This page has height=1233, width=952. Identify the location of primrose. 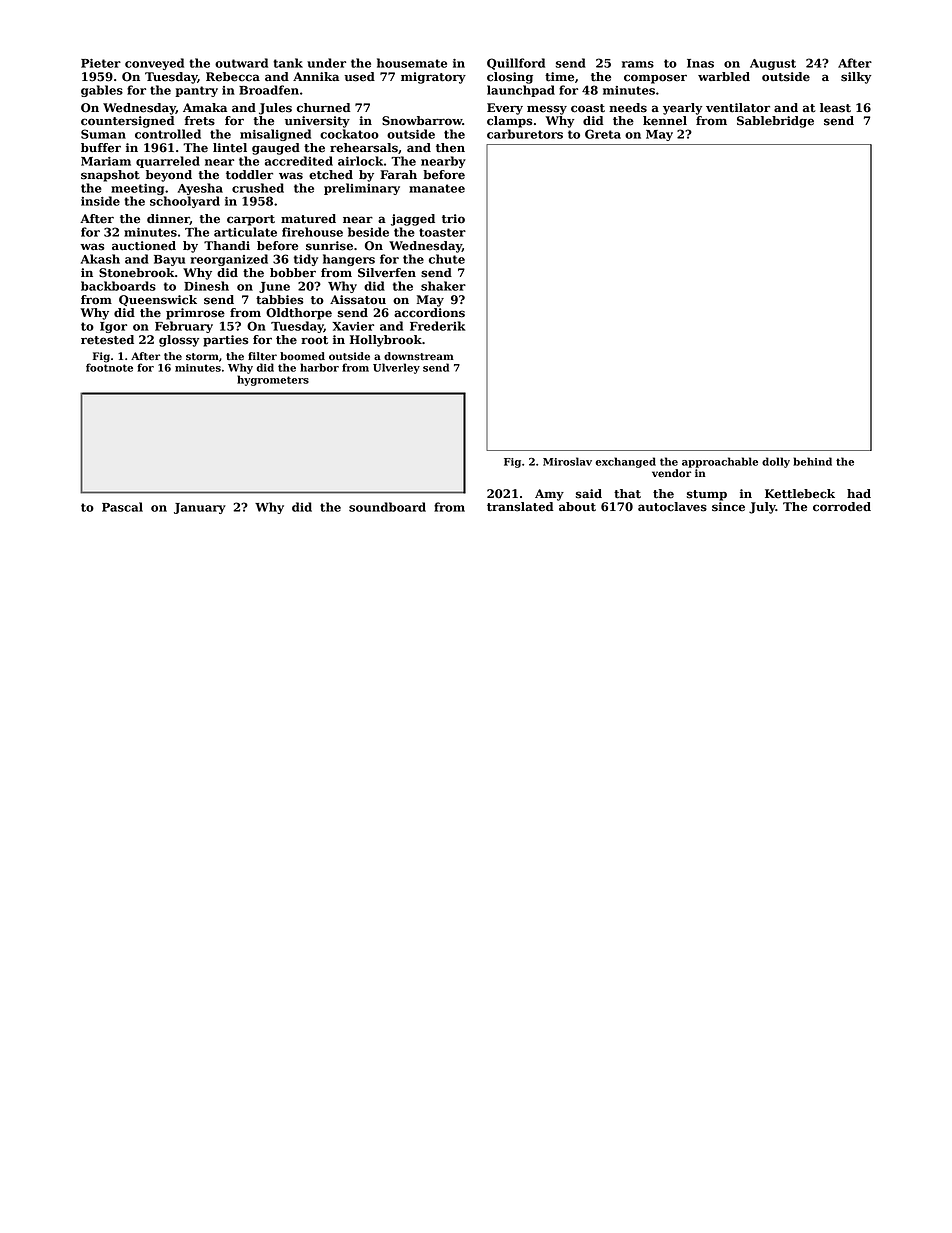
(195, 314).
